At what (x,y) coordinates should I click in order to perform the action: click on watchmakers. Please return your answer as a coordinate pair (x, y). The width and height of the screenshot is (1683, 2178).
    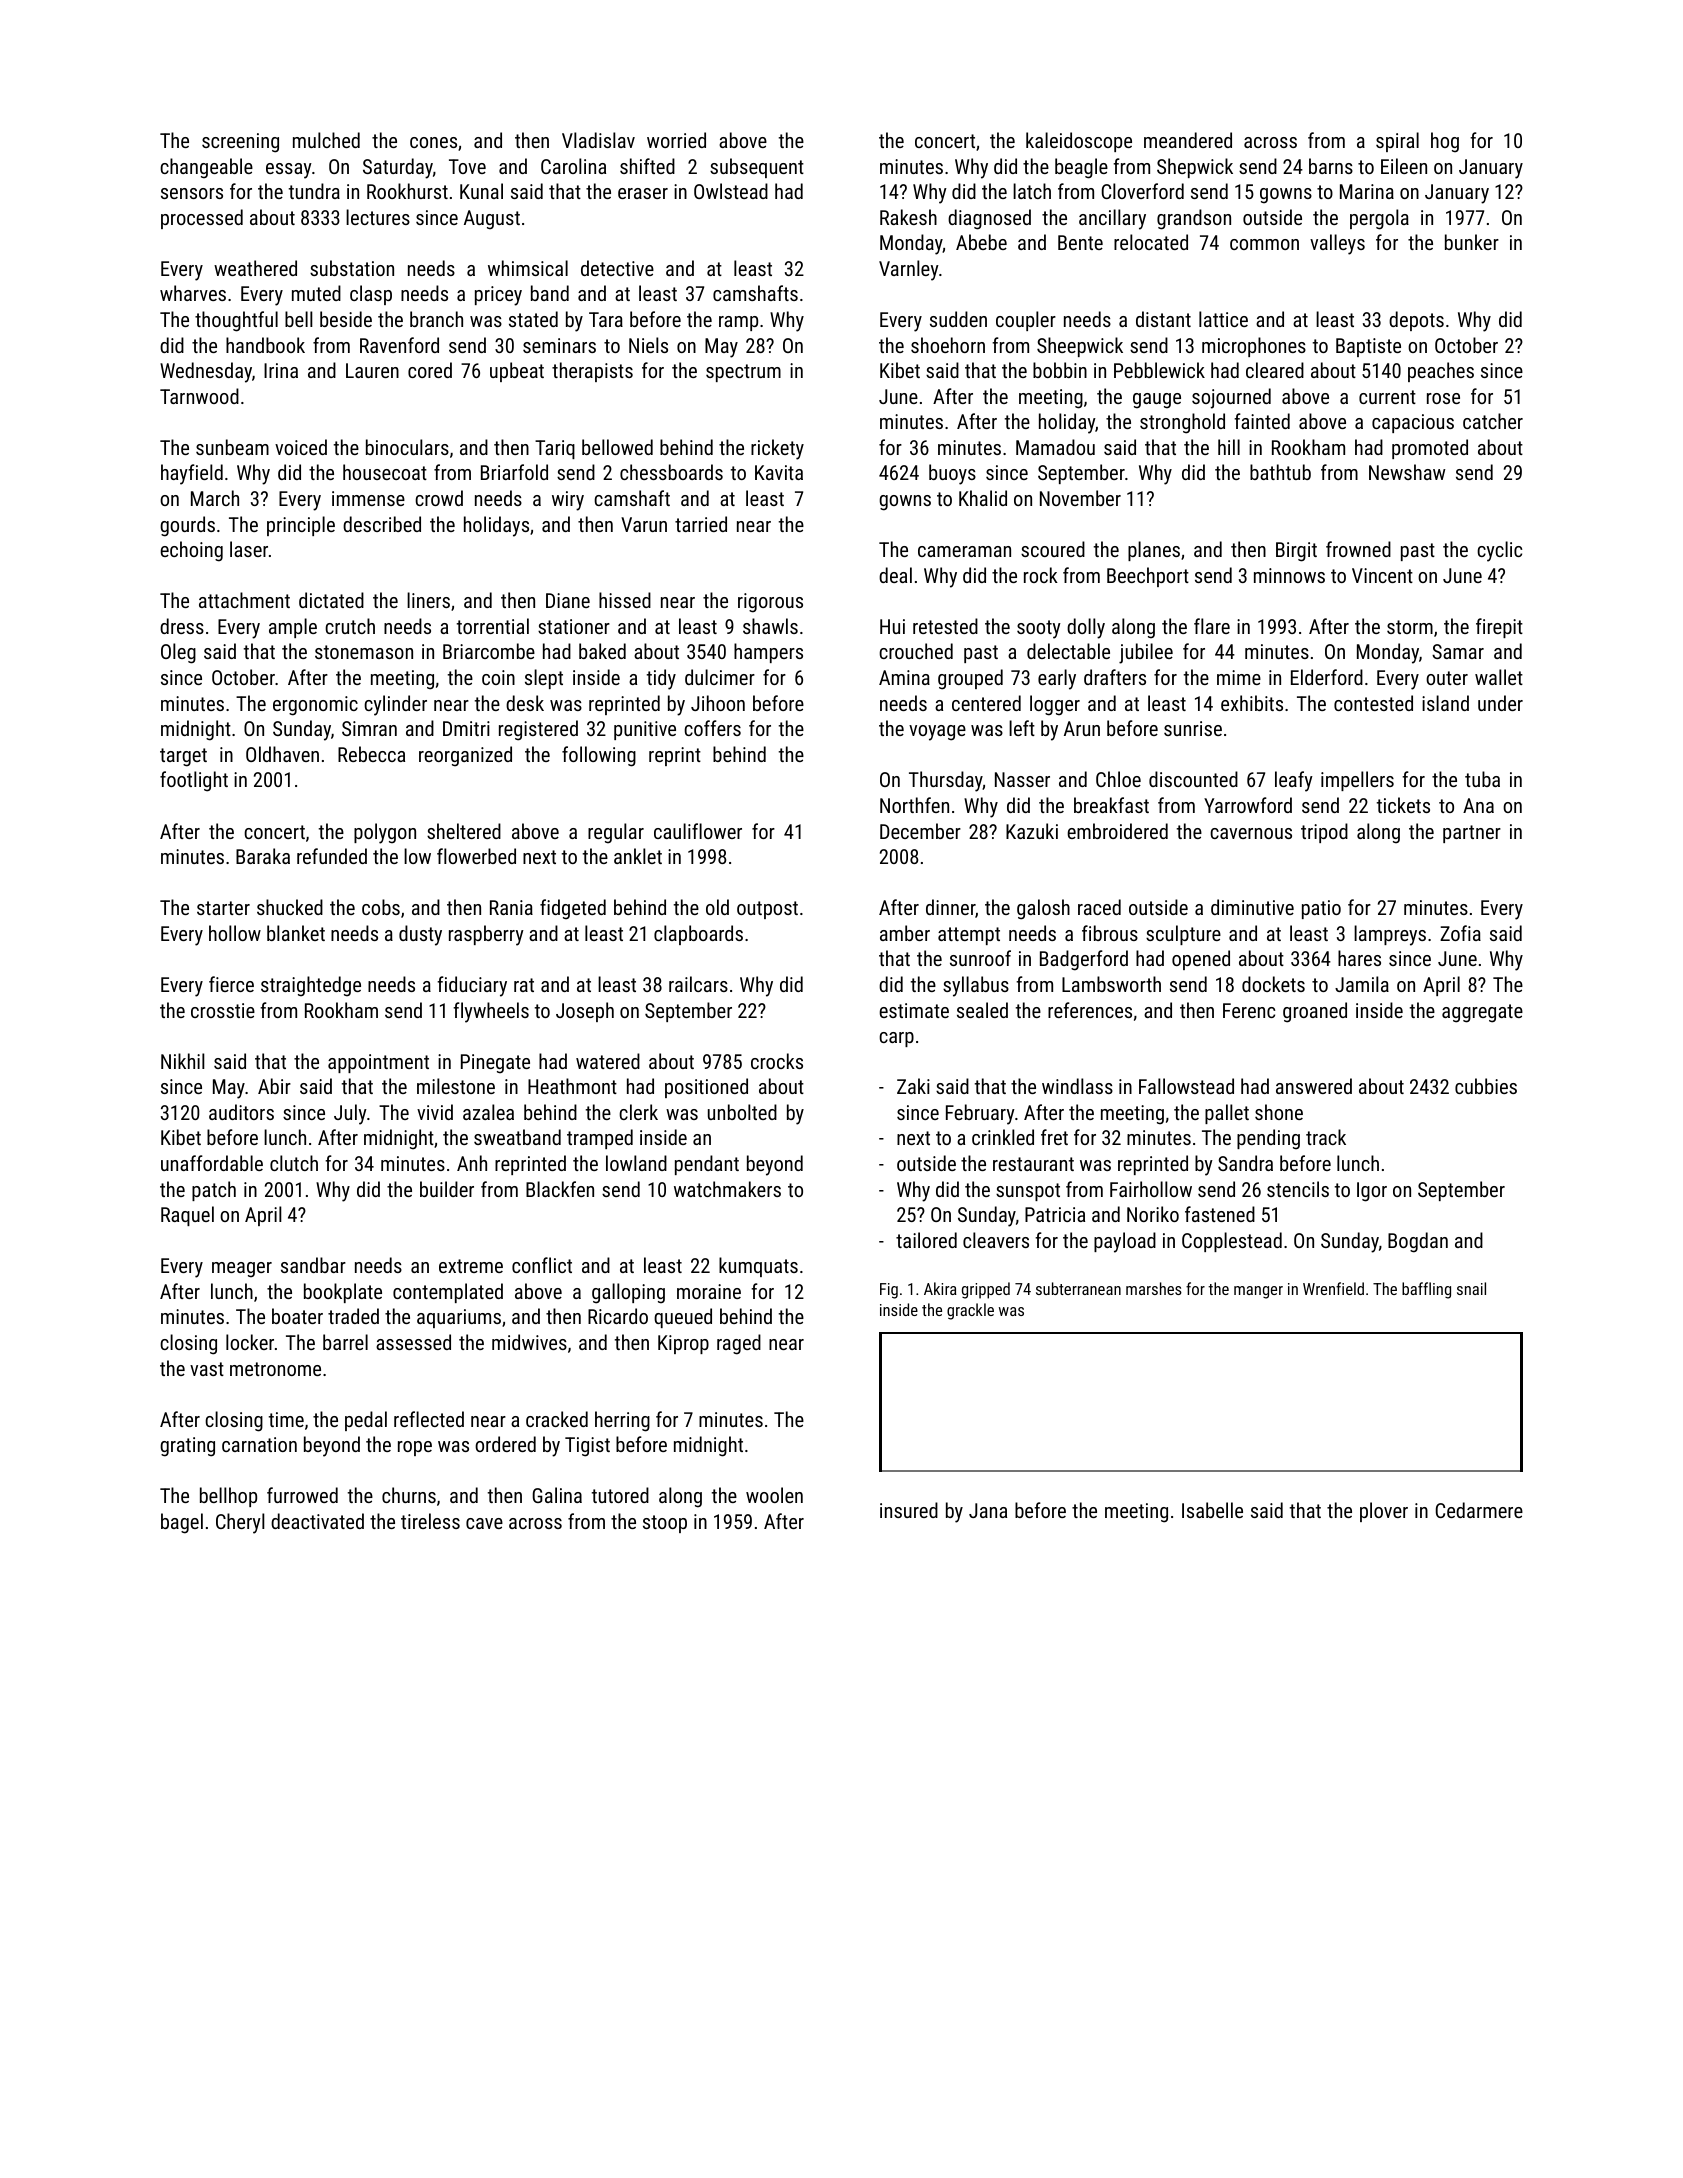
    Looking at the image, I should click on (727, 1189).
